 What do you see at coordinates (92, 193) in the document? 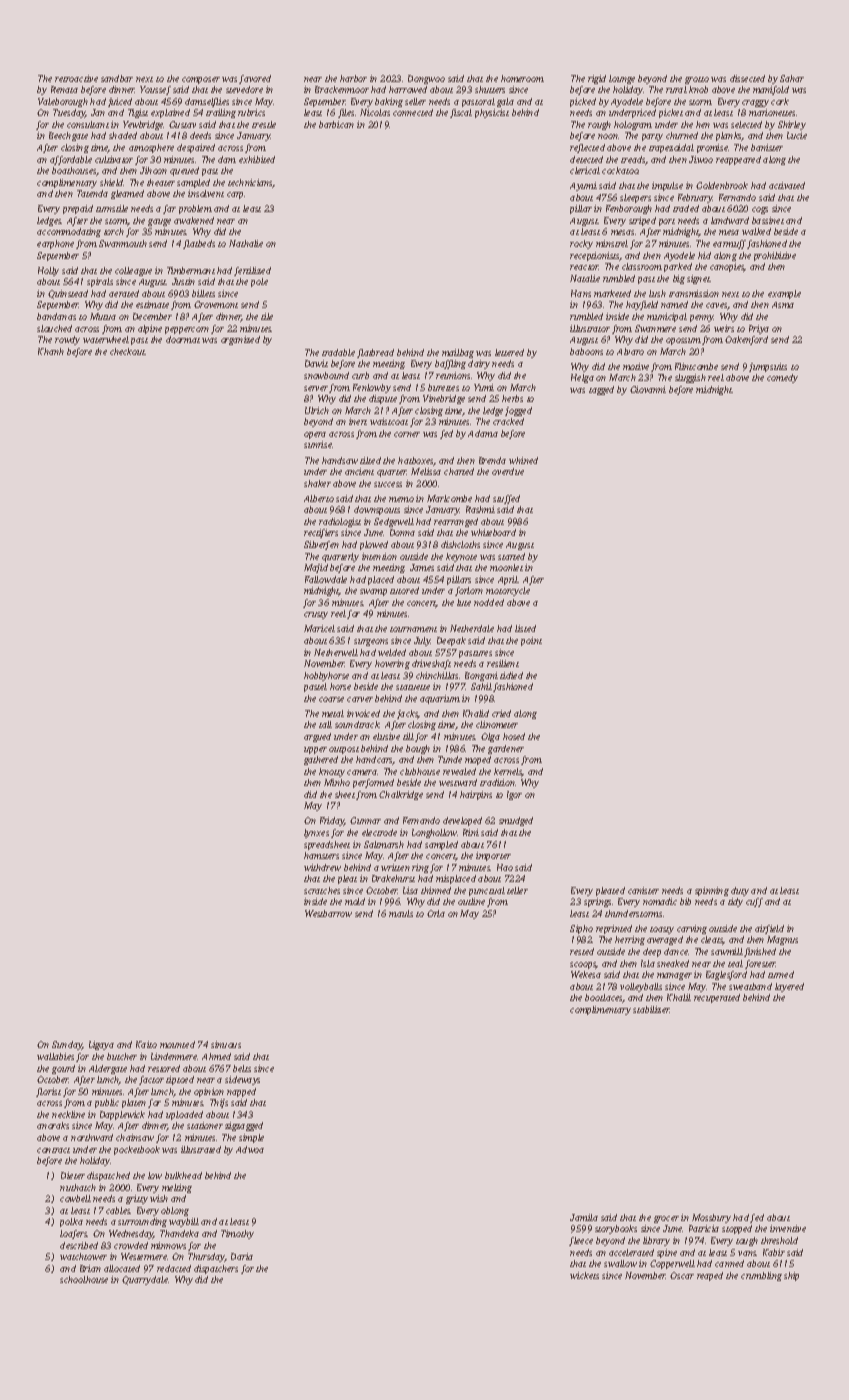
I see `Tatenda` at bounding box center [92, 193].
